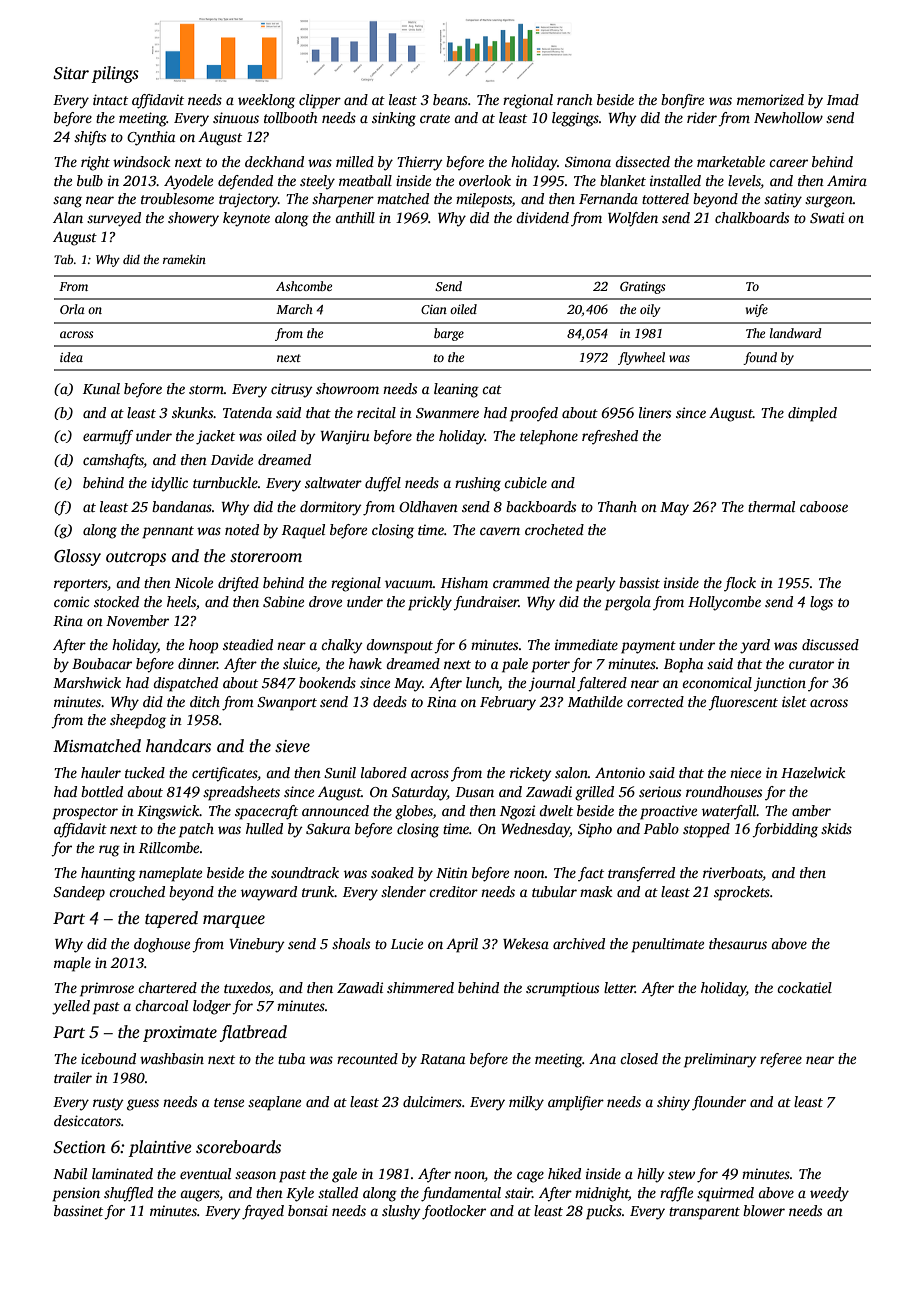 Image resolution: width=924 pixels, height=1314 pixels. I want to click on rickety, so click(531, 774).
